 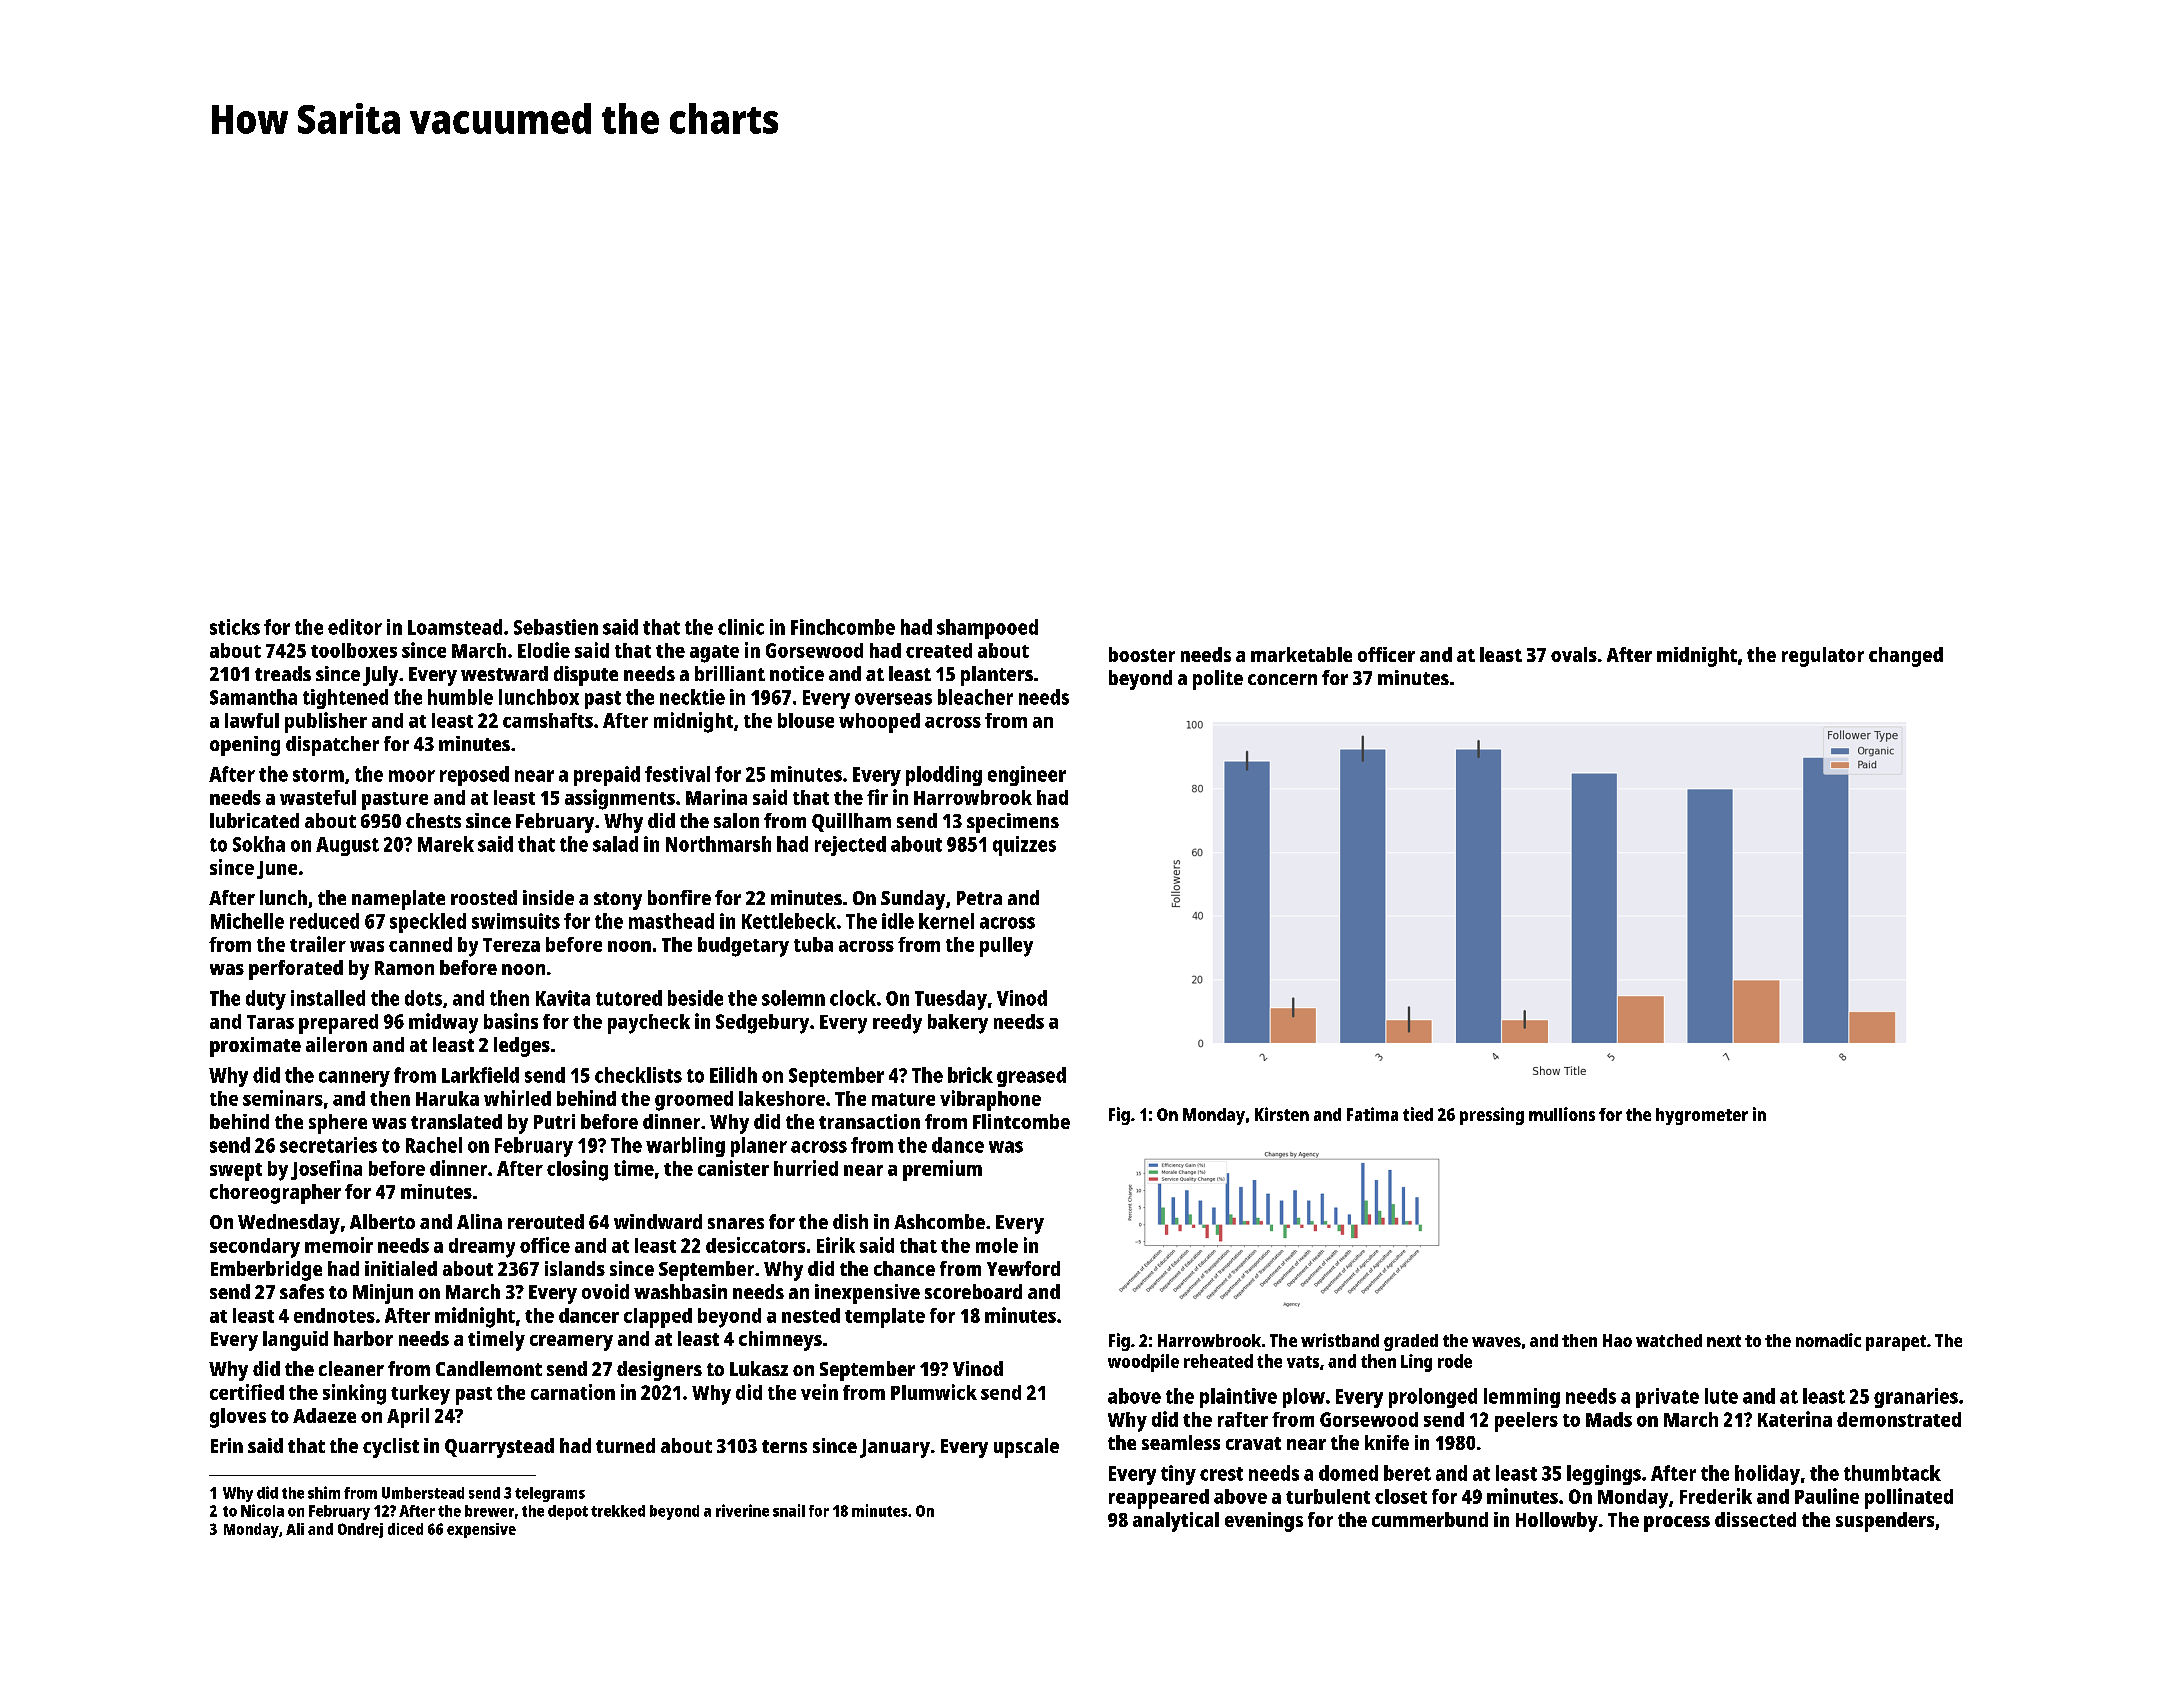 I want to click on evenings, so click(x=1264, y=1522).
